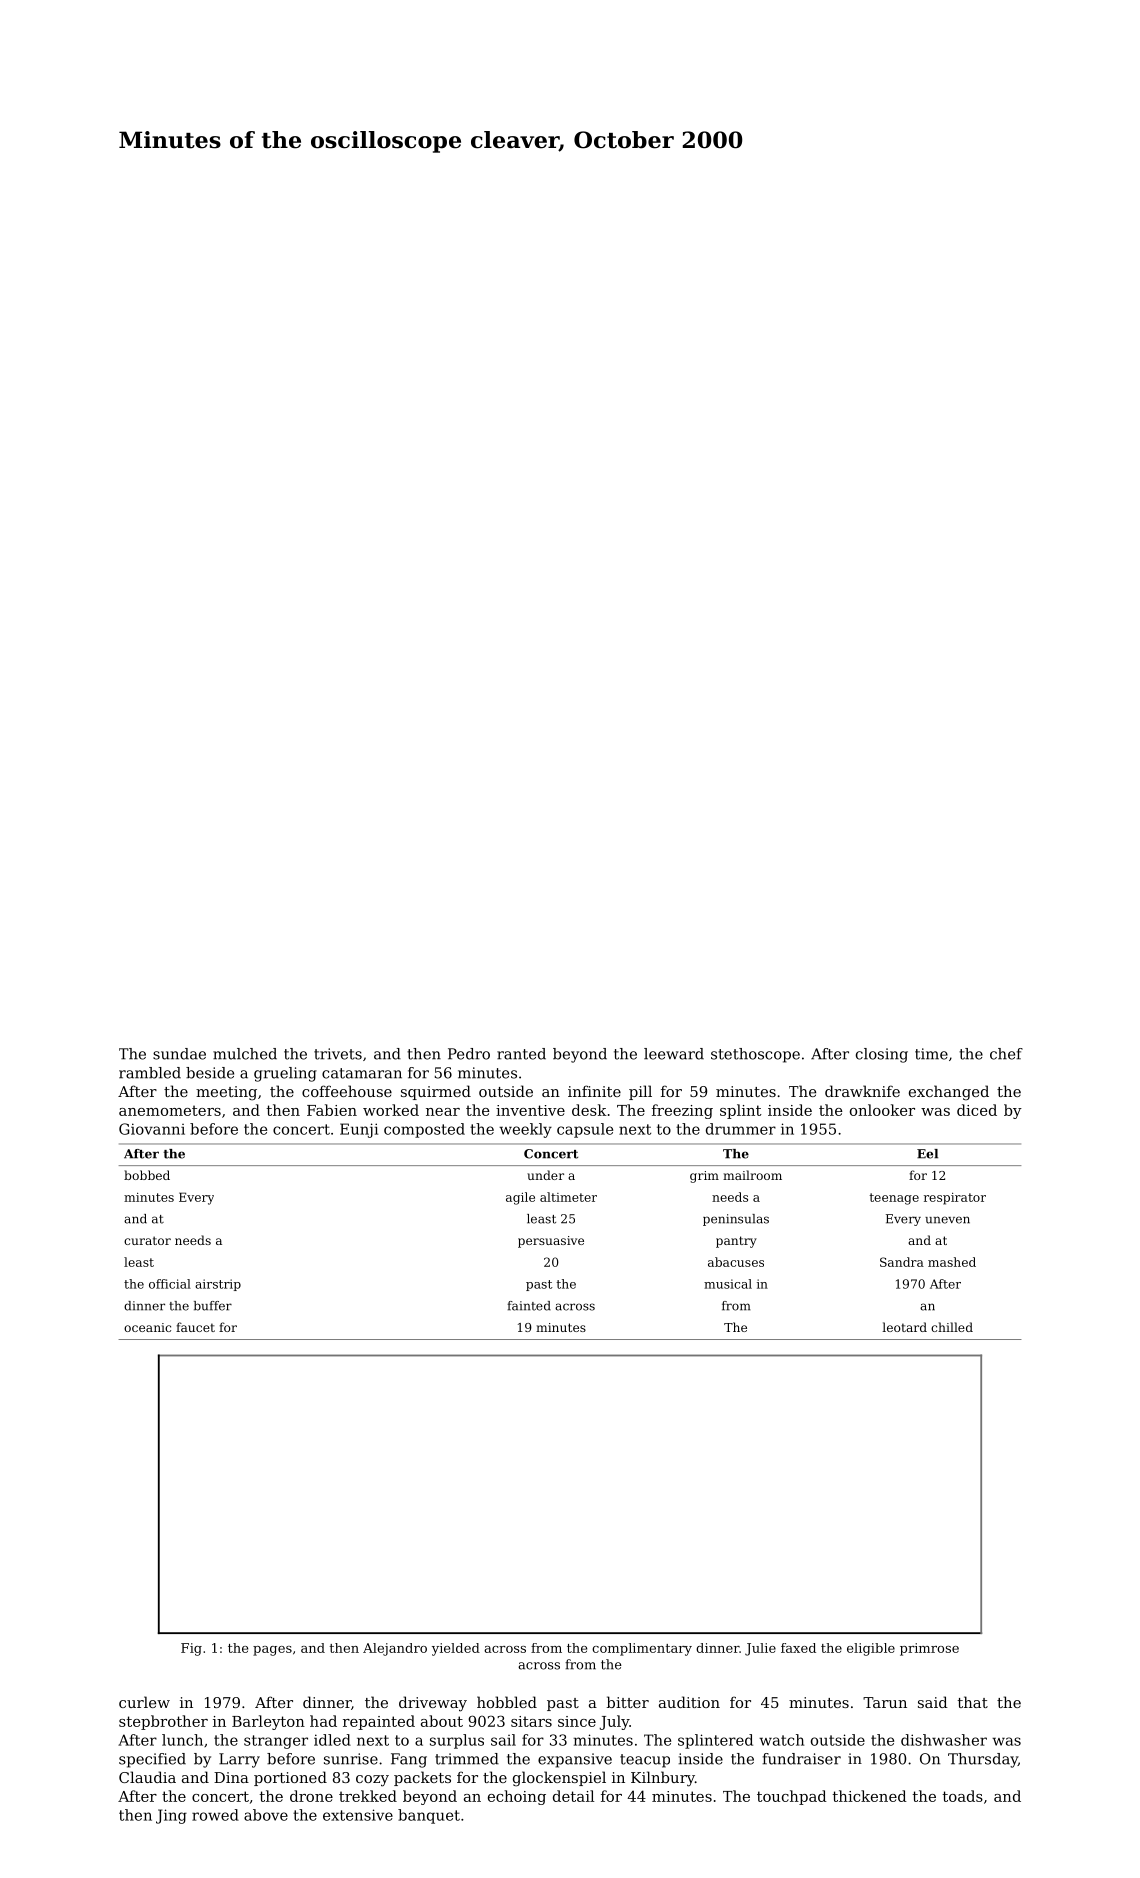  What do you see at coordinates (594, 1091) in the page?
I see `infinite` at bounding box center [594, 1091].
